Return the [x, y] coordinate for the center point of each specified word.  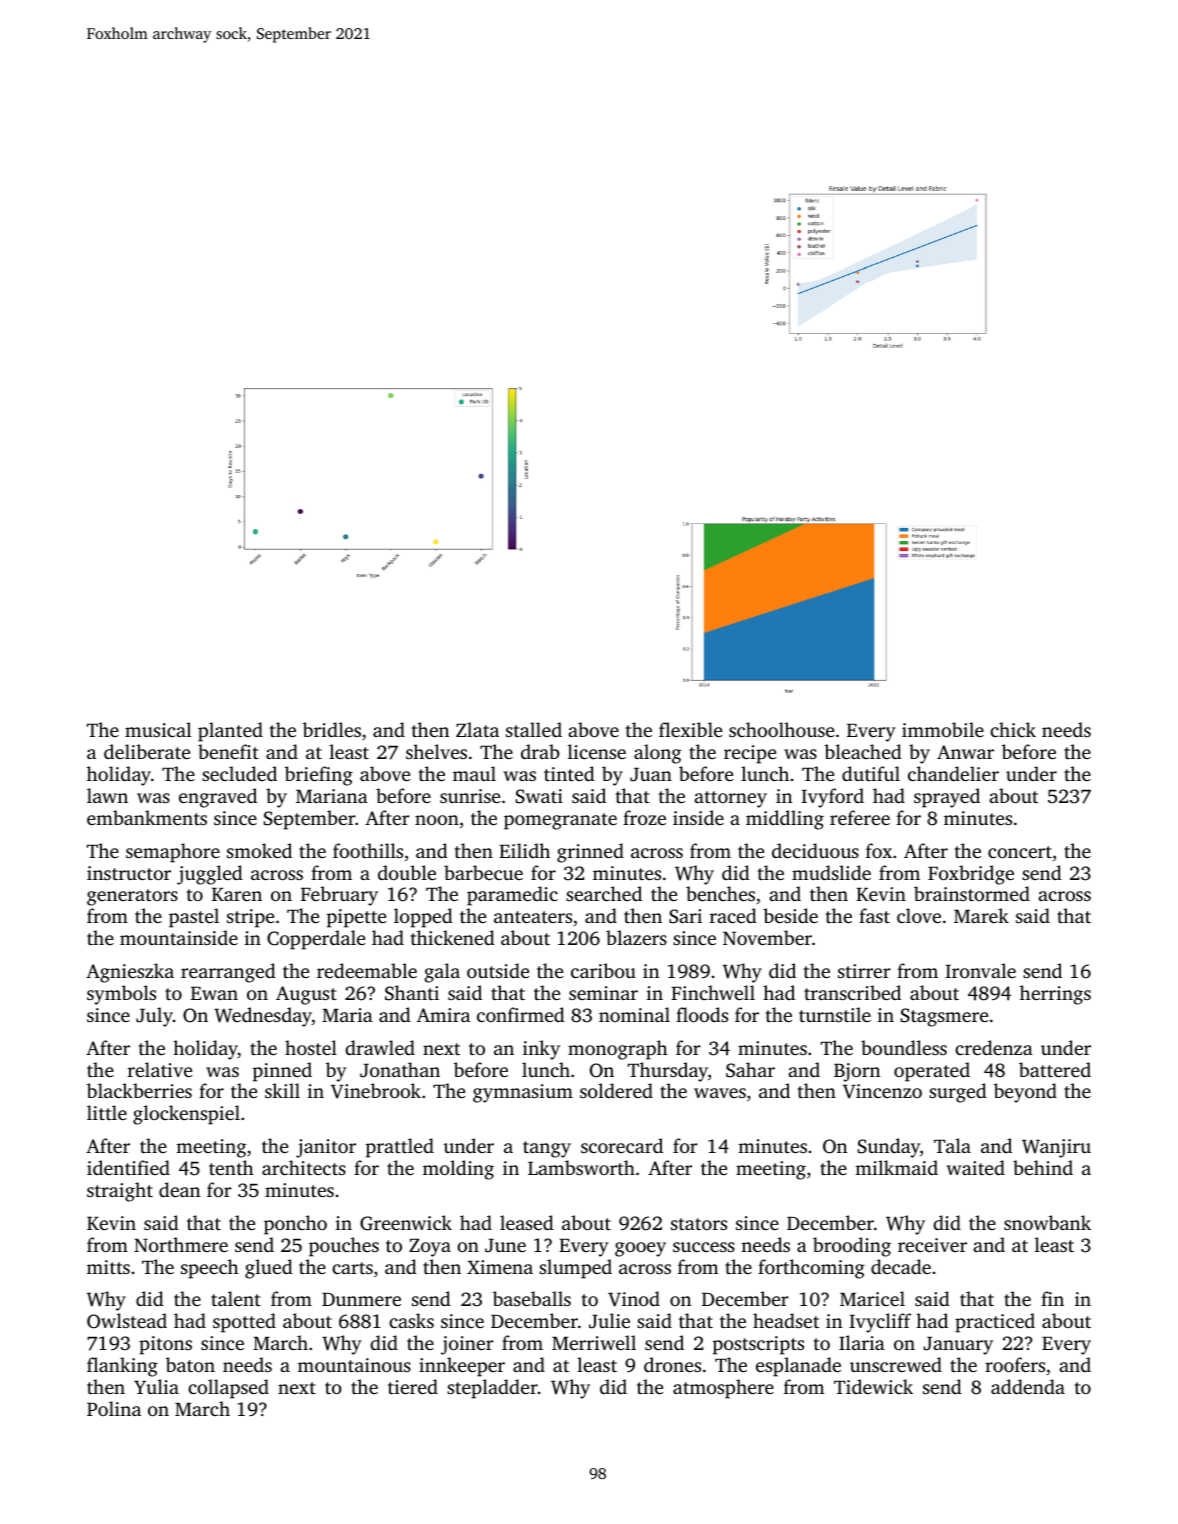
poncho [295, 1225]
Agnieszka [130, 973]
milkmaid [896, 1167]
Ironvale [980, 970]
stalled [534, 729]
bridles [332, 729]
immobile [943, 729]
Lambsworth [581, 1167]
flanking [122, 1367]
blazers [636, 937]
